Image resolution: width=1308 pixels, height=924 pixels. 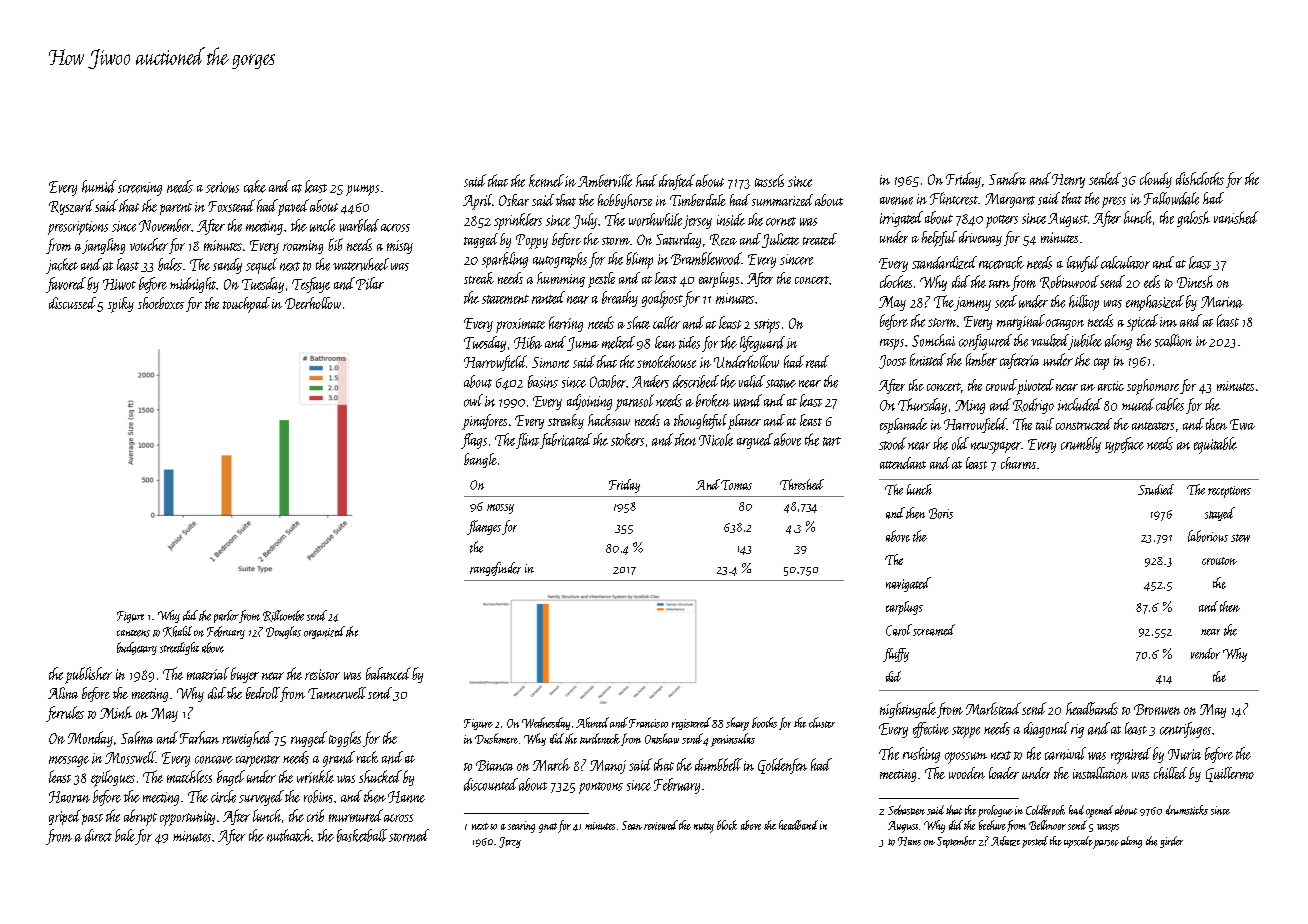 What do you see at coordinates (769, 180) in the screenshot?
I see `tassels` at bounding box center [769, 180].
